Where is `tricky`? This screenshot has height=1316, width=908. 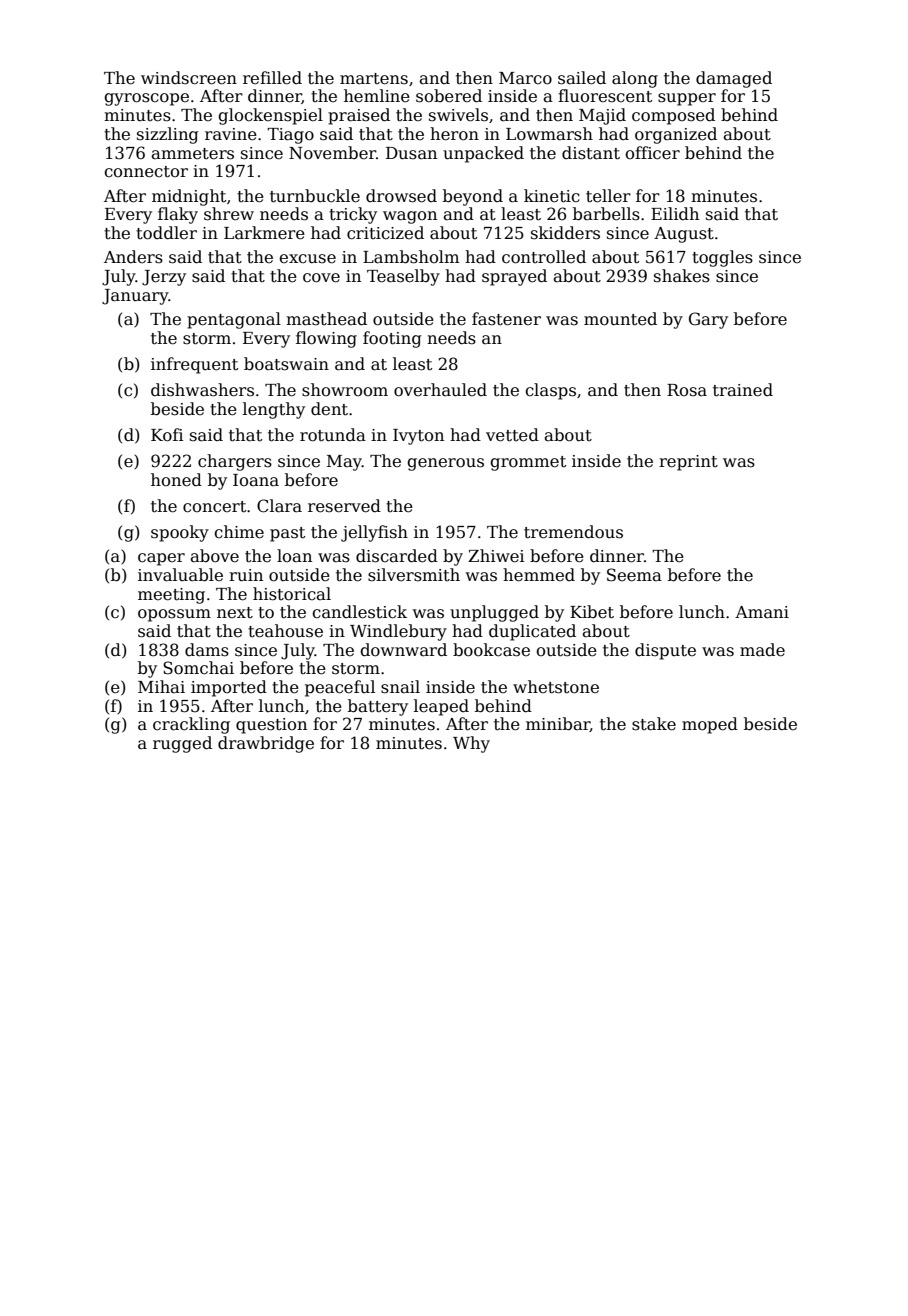 tricky is located at coordinates (353, 215).
